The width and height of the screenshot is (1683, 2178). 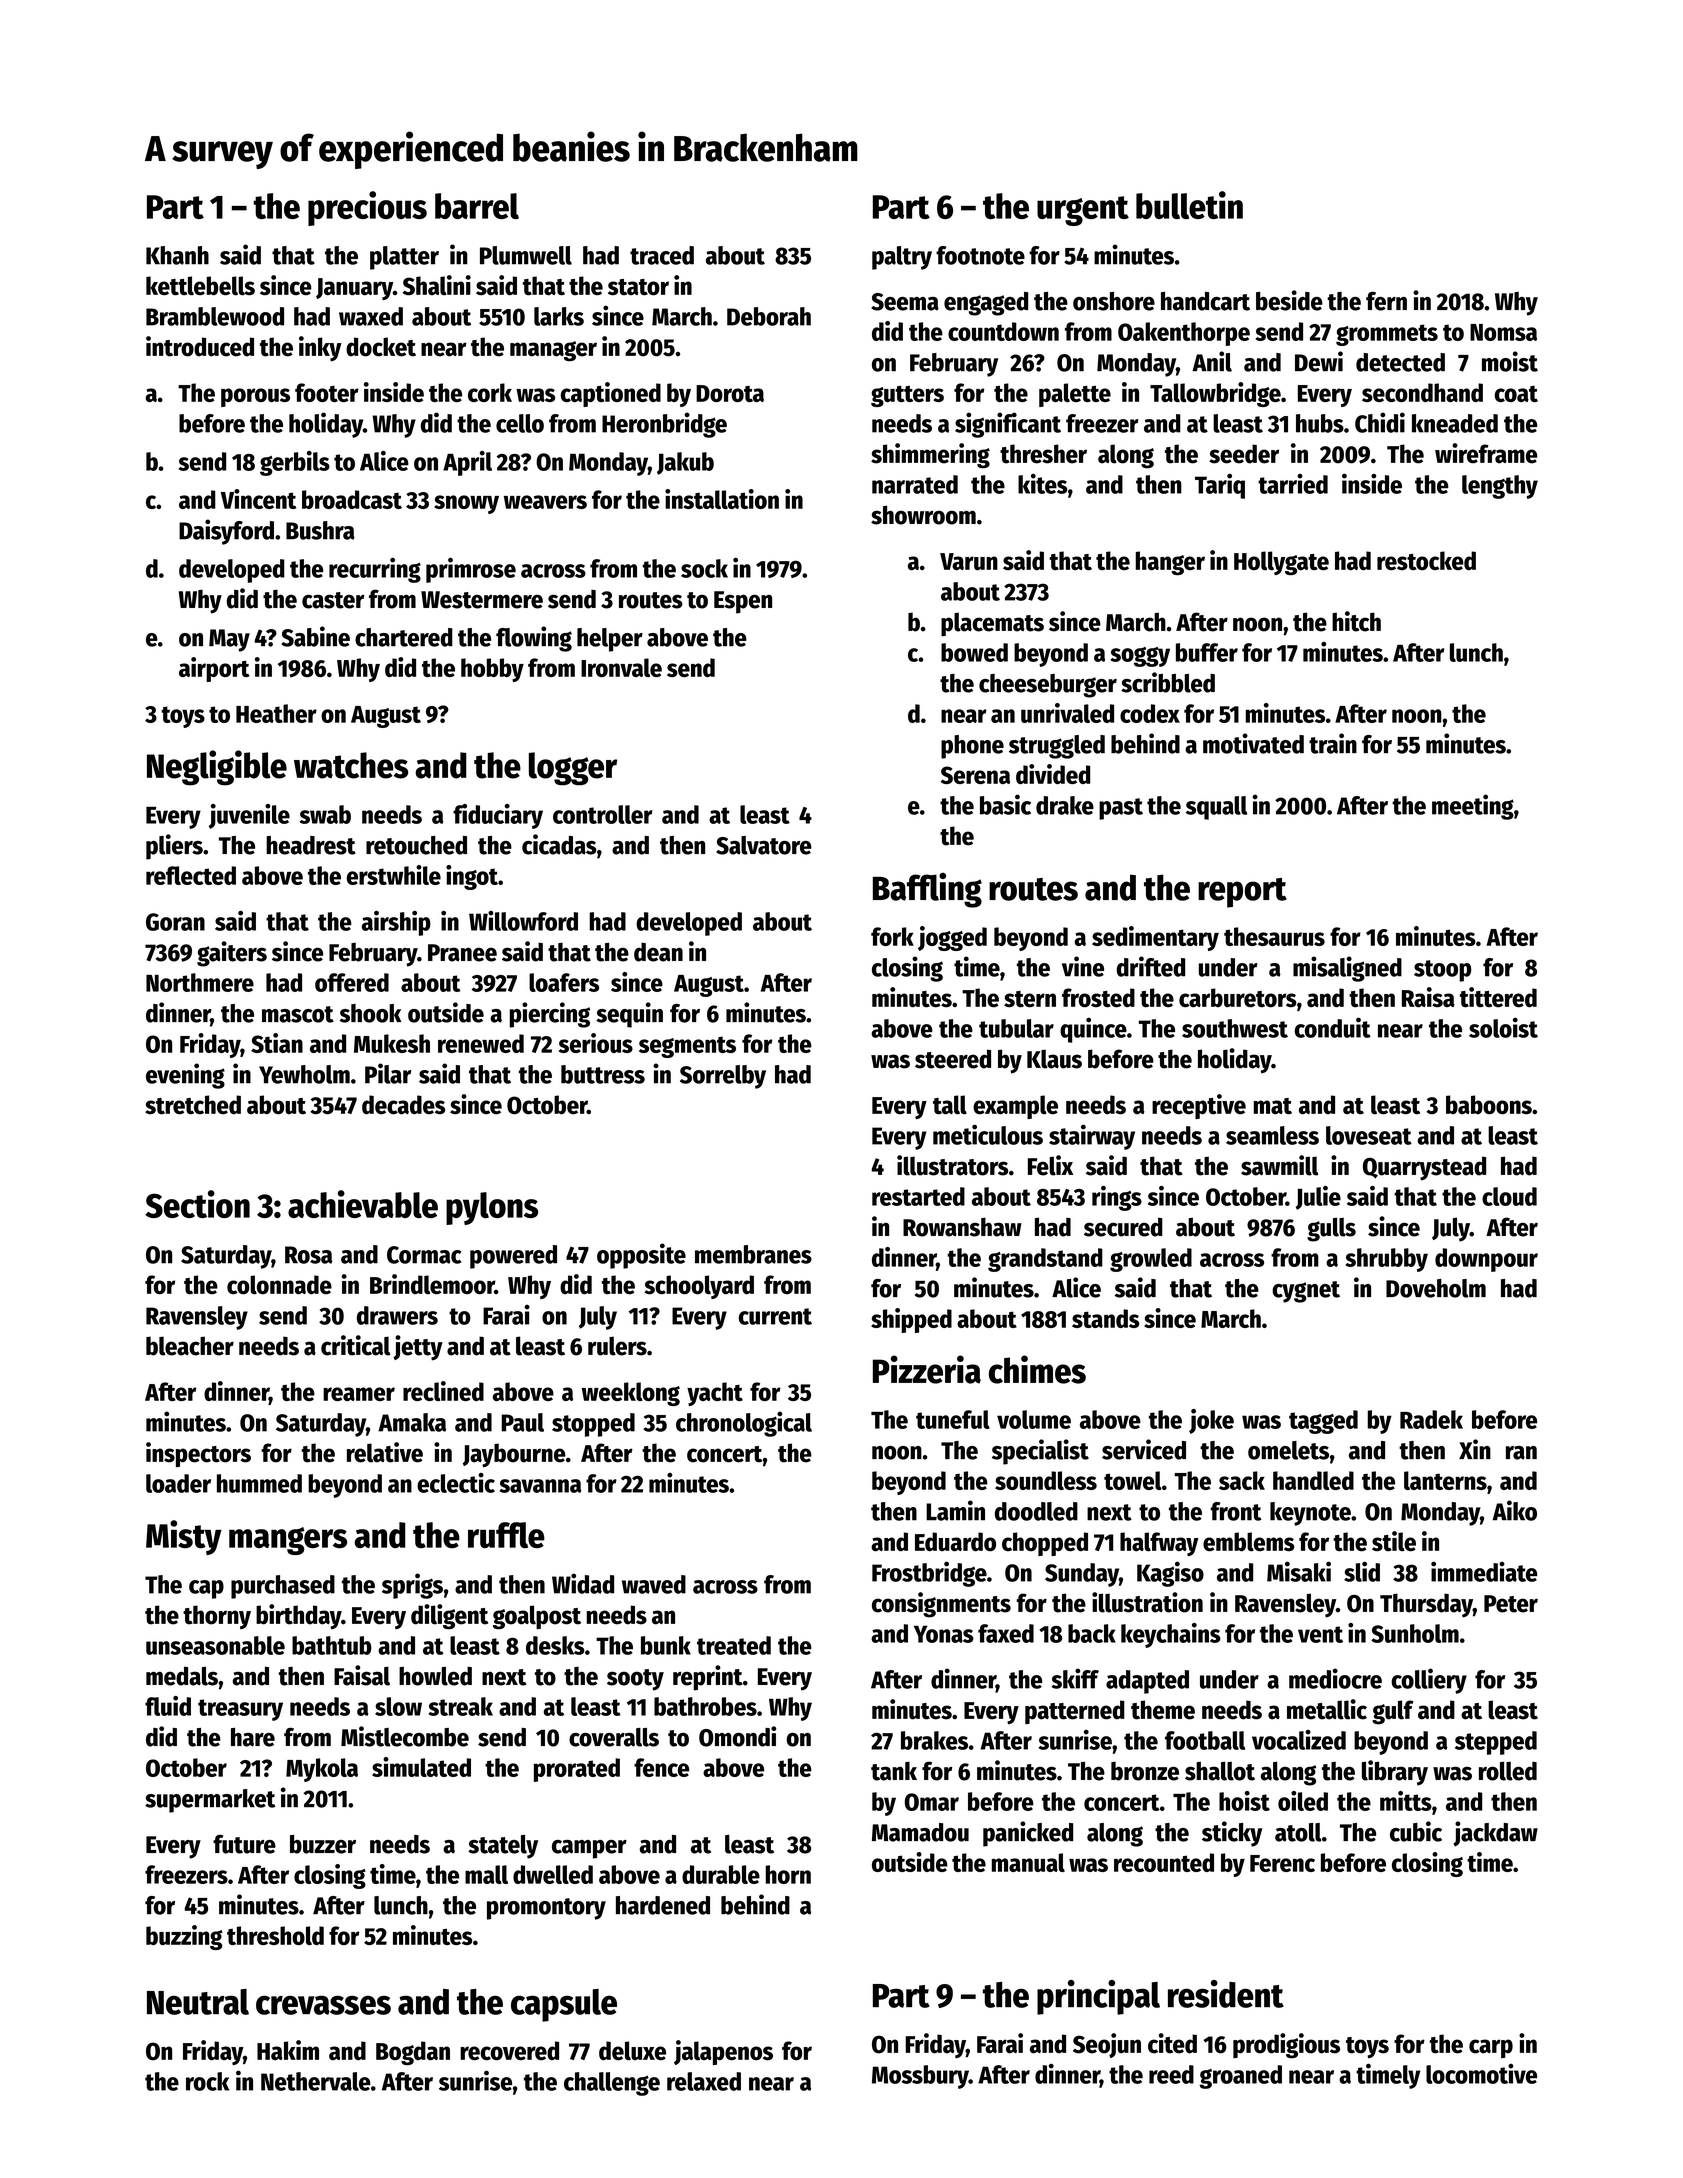 I want to click on bulletin, so click(x=1189, y=205).
